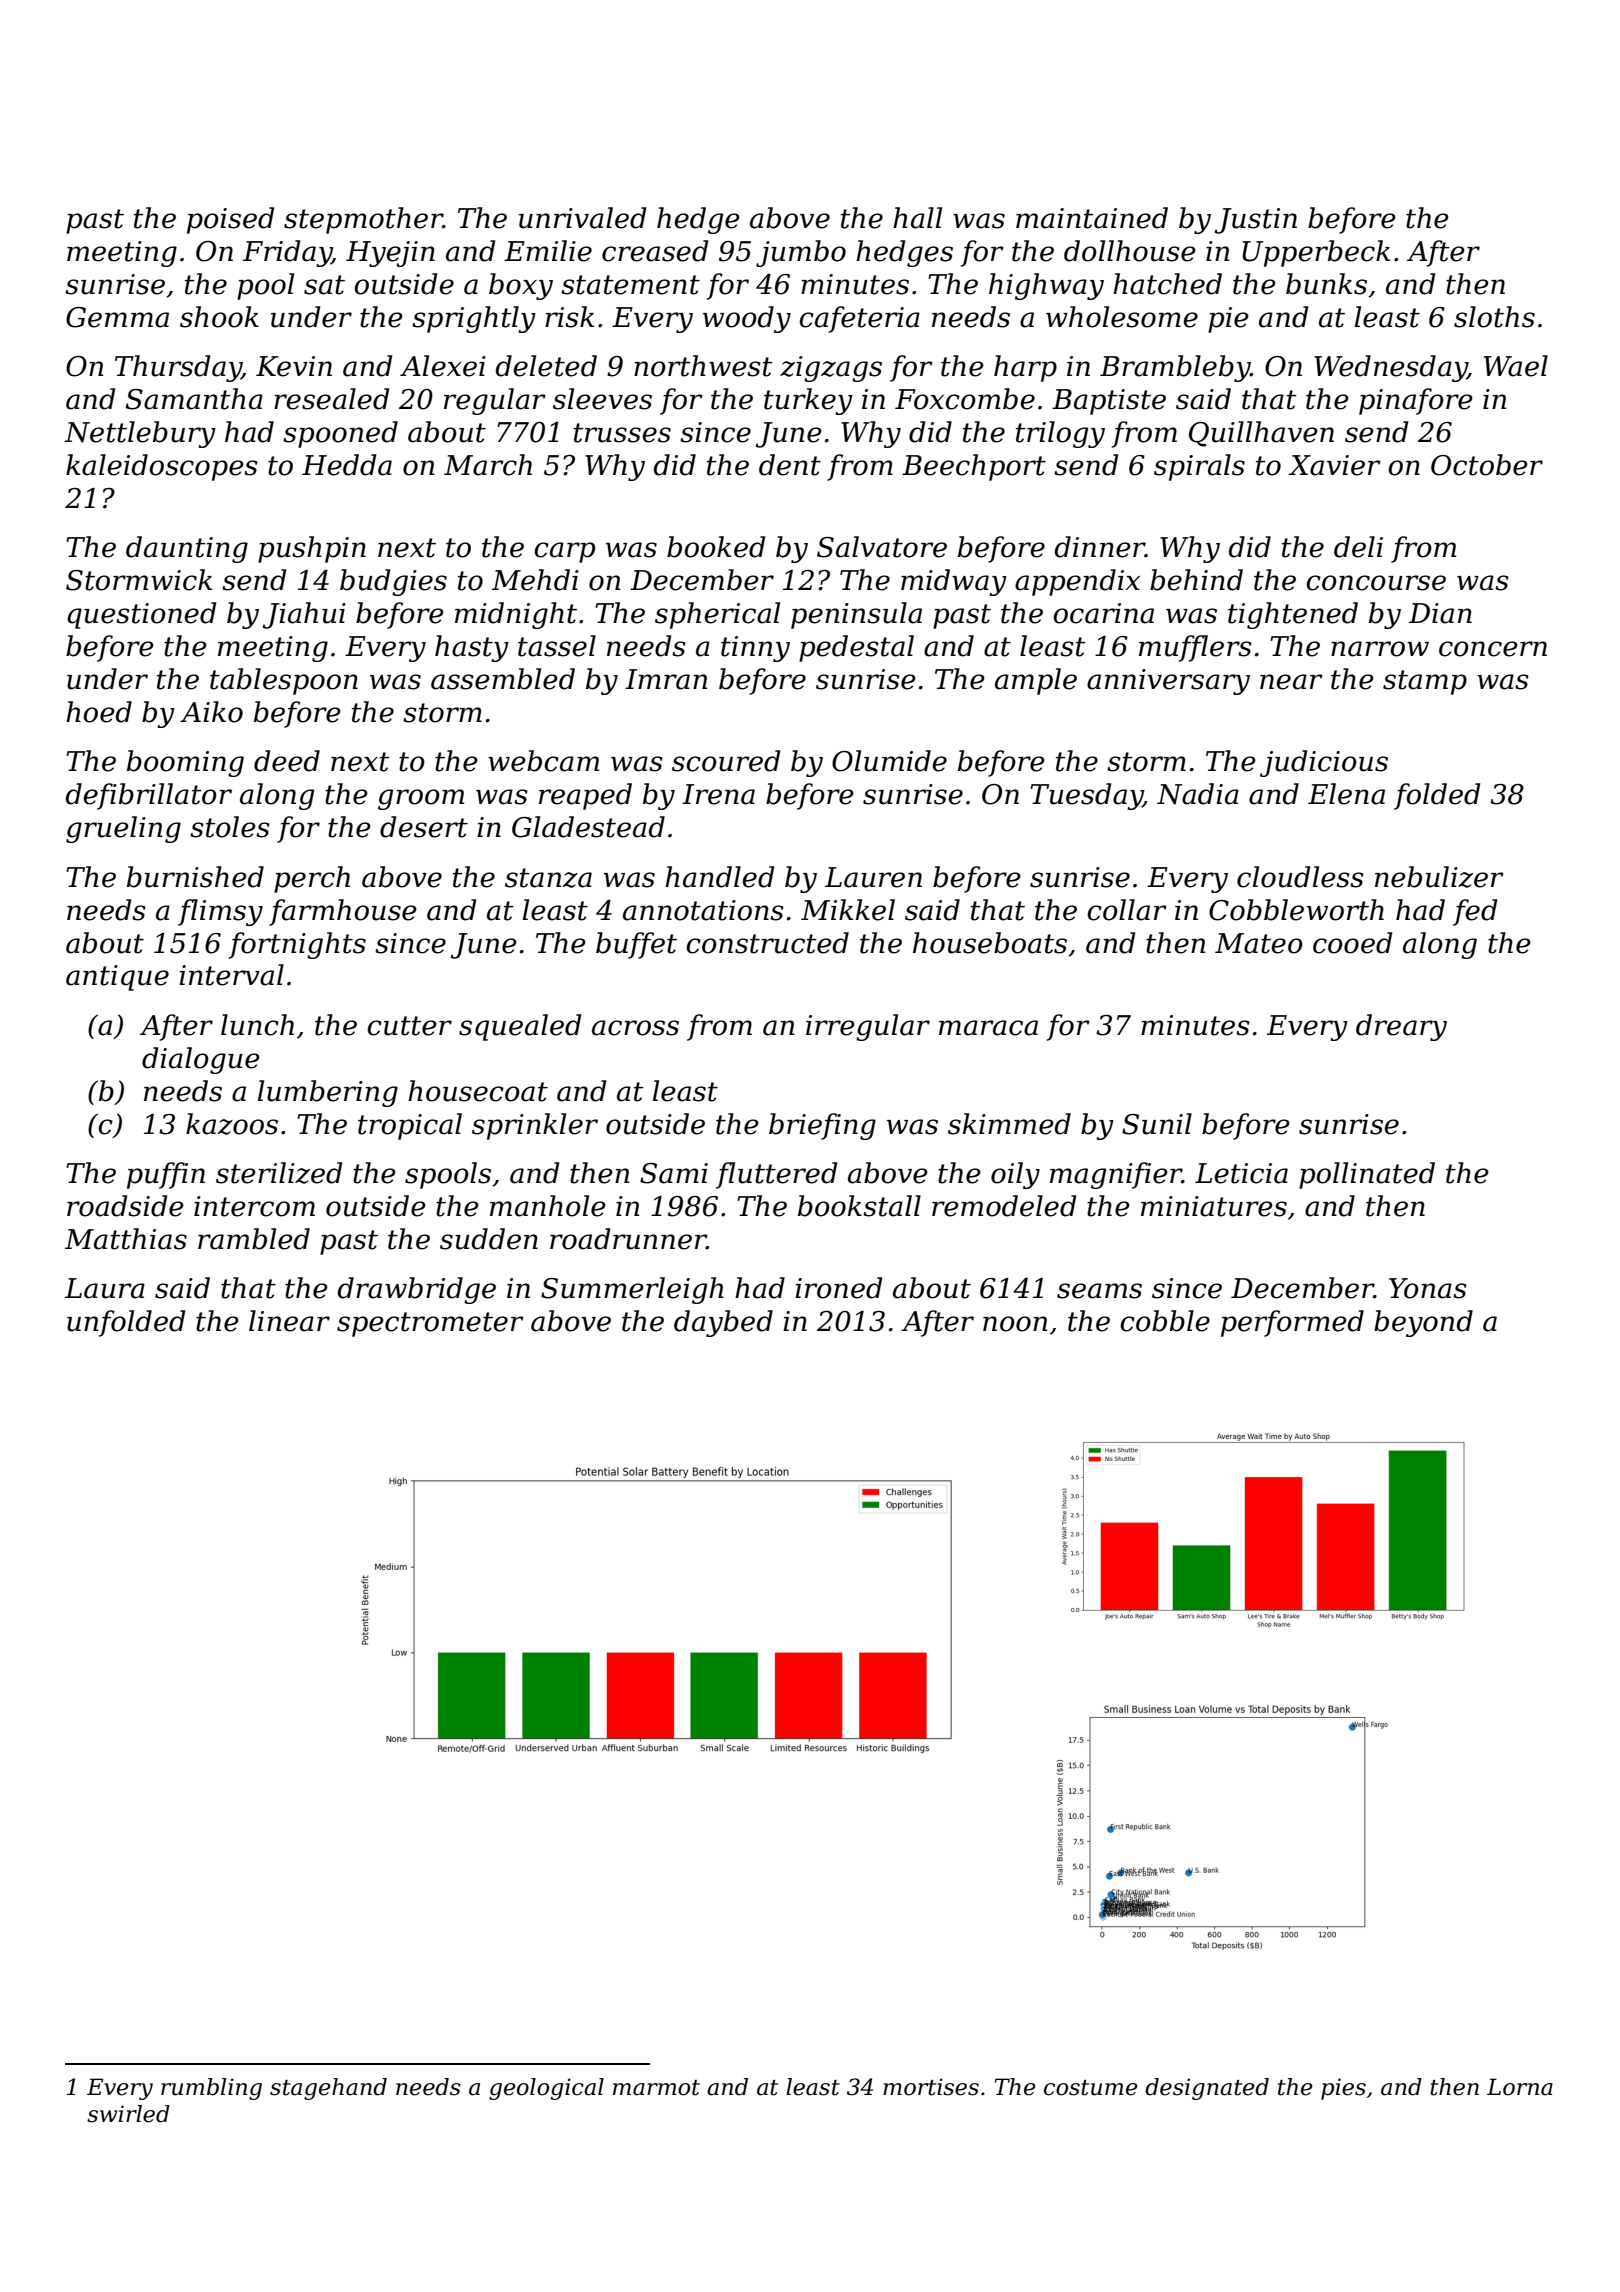 Image resolution: width=1620 pixels, height=2292 pixels. What do you see at coordinates (582, 218) in the document?
I see `unrivaled` at bounding box center [582, 218].
